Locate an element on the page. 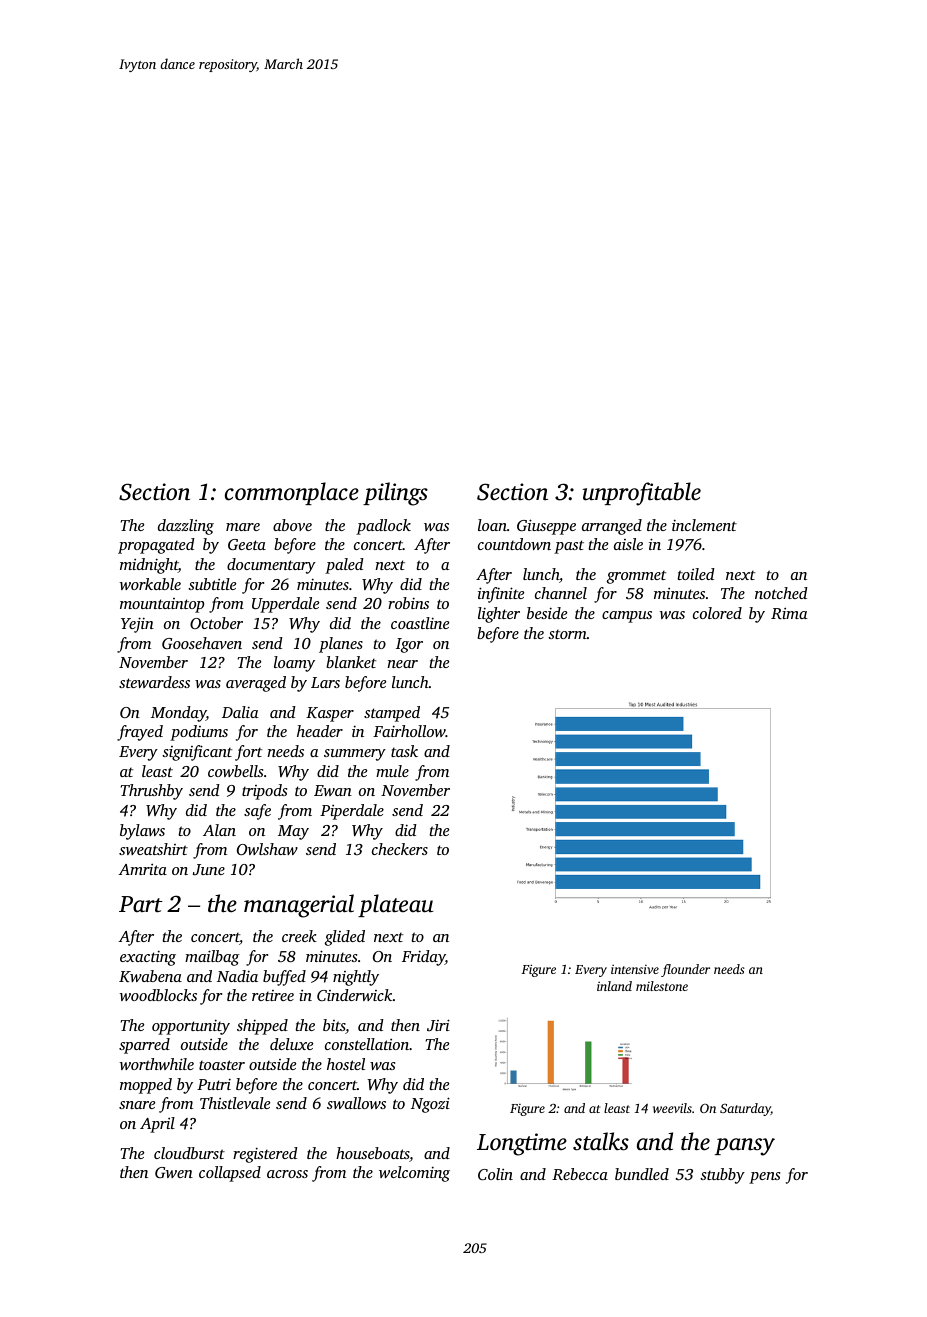 The image size is (927, 1317). Geeta is located at coordinates (247, 544).
